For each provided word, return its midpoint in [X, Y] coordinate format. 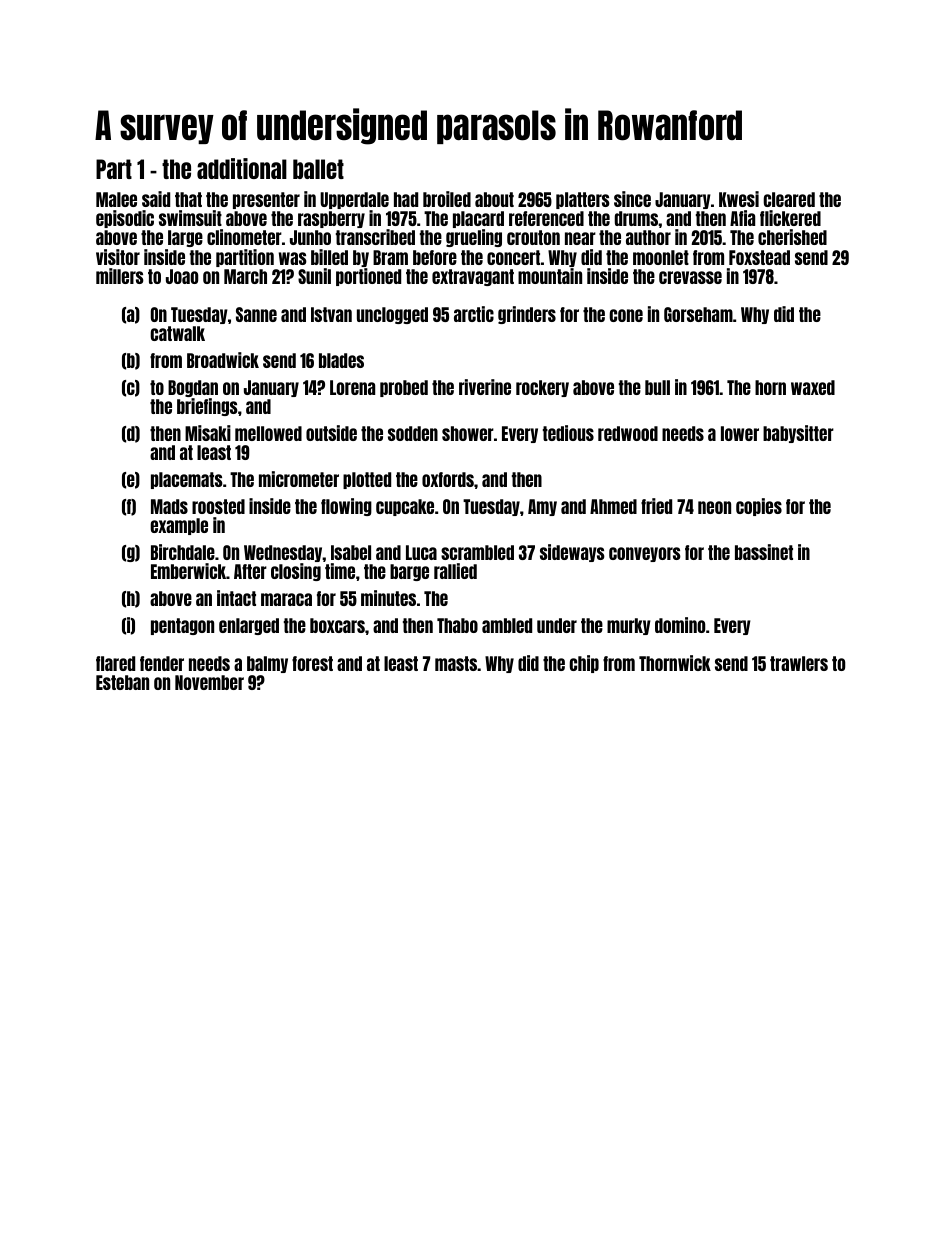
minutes [388, 598]
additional [242, 168]
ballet [318, 169]
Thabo [457, 625]
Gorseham [698, 314]
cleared [789, 199]
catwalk [177, 333]
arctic [474, 314]
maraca [286, 599]
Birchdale [183, 552]
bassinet [764, 552]
